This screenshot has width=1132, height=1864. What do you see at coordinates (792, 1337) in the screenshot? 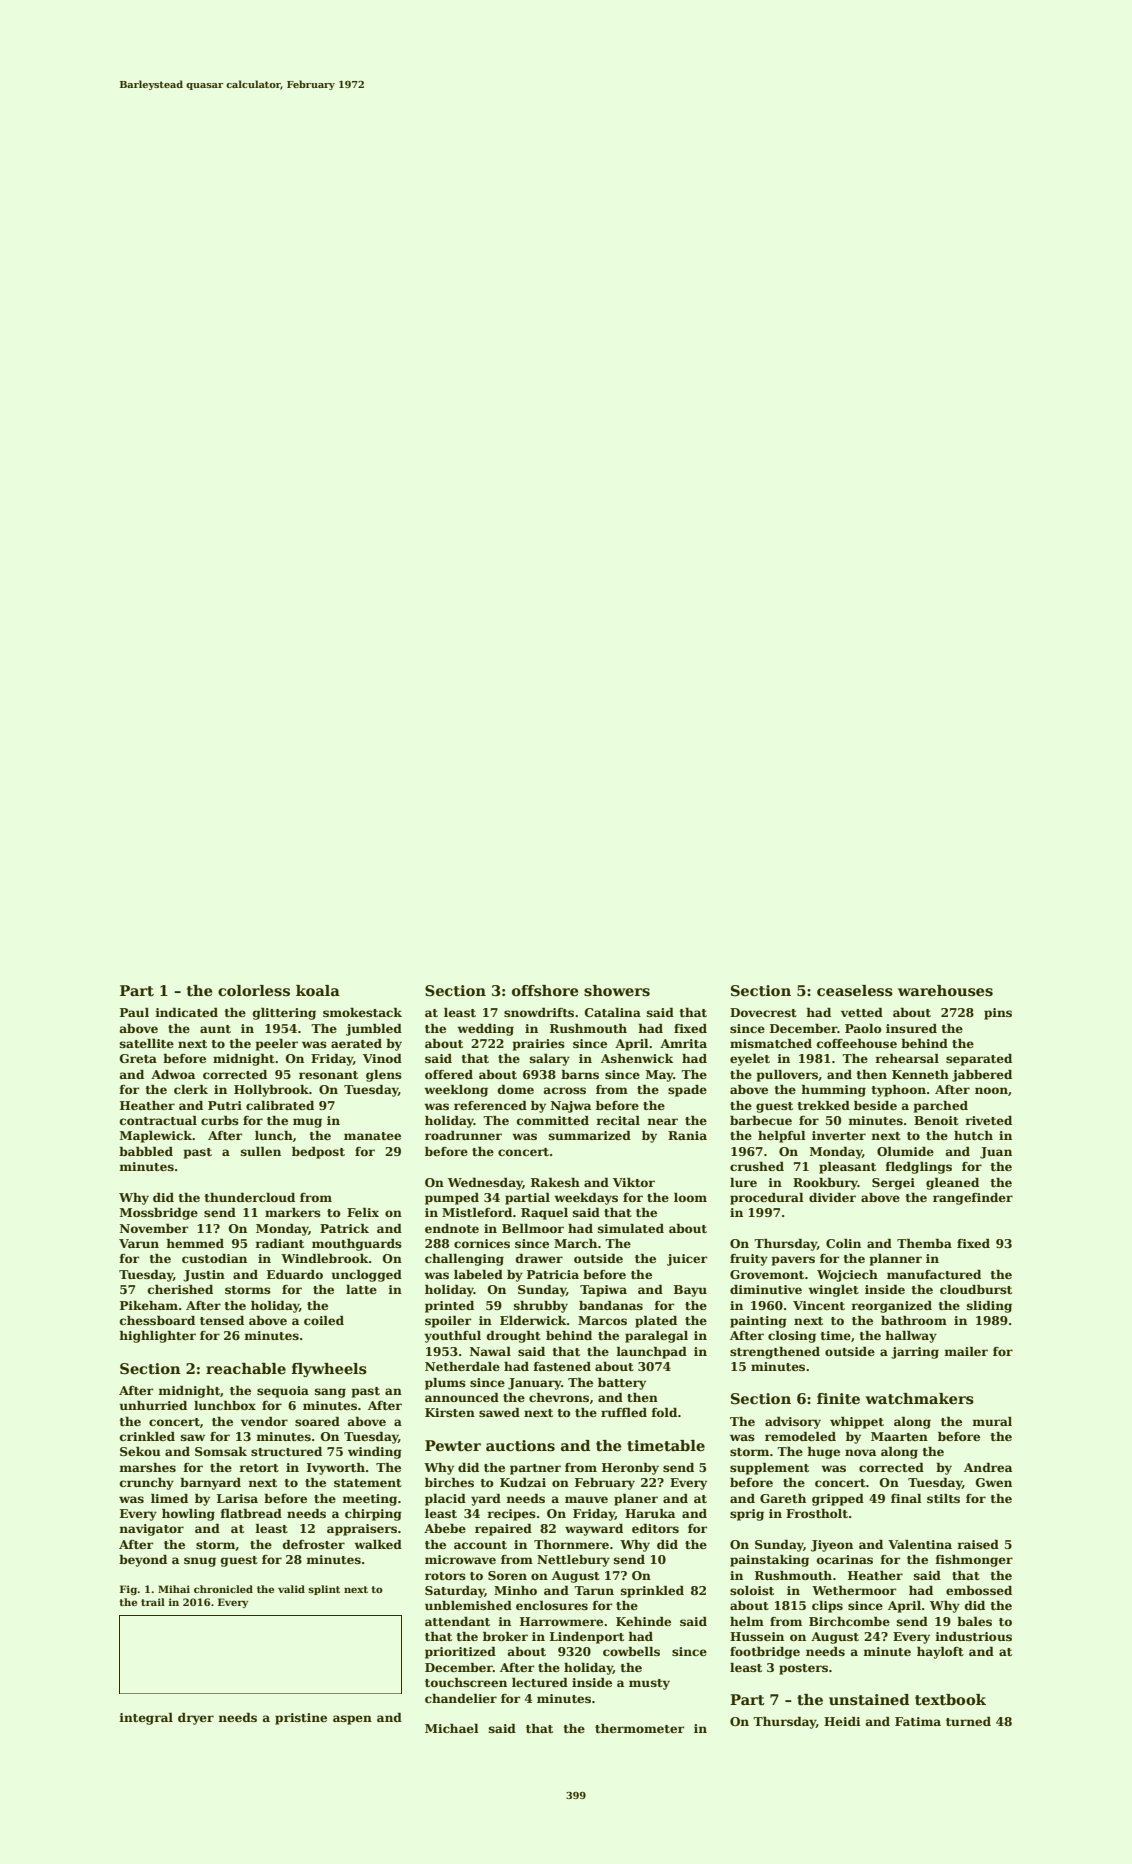
I see `closing` at bounding box center [792, 1337].
